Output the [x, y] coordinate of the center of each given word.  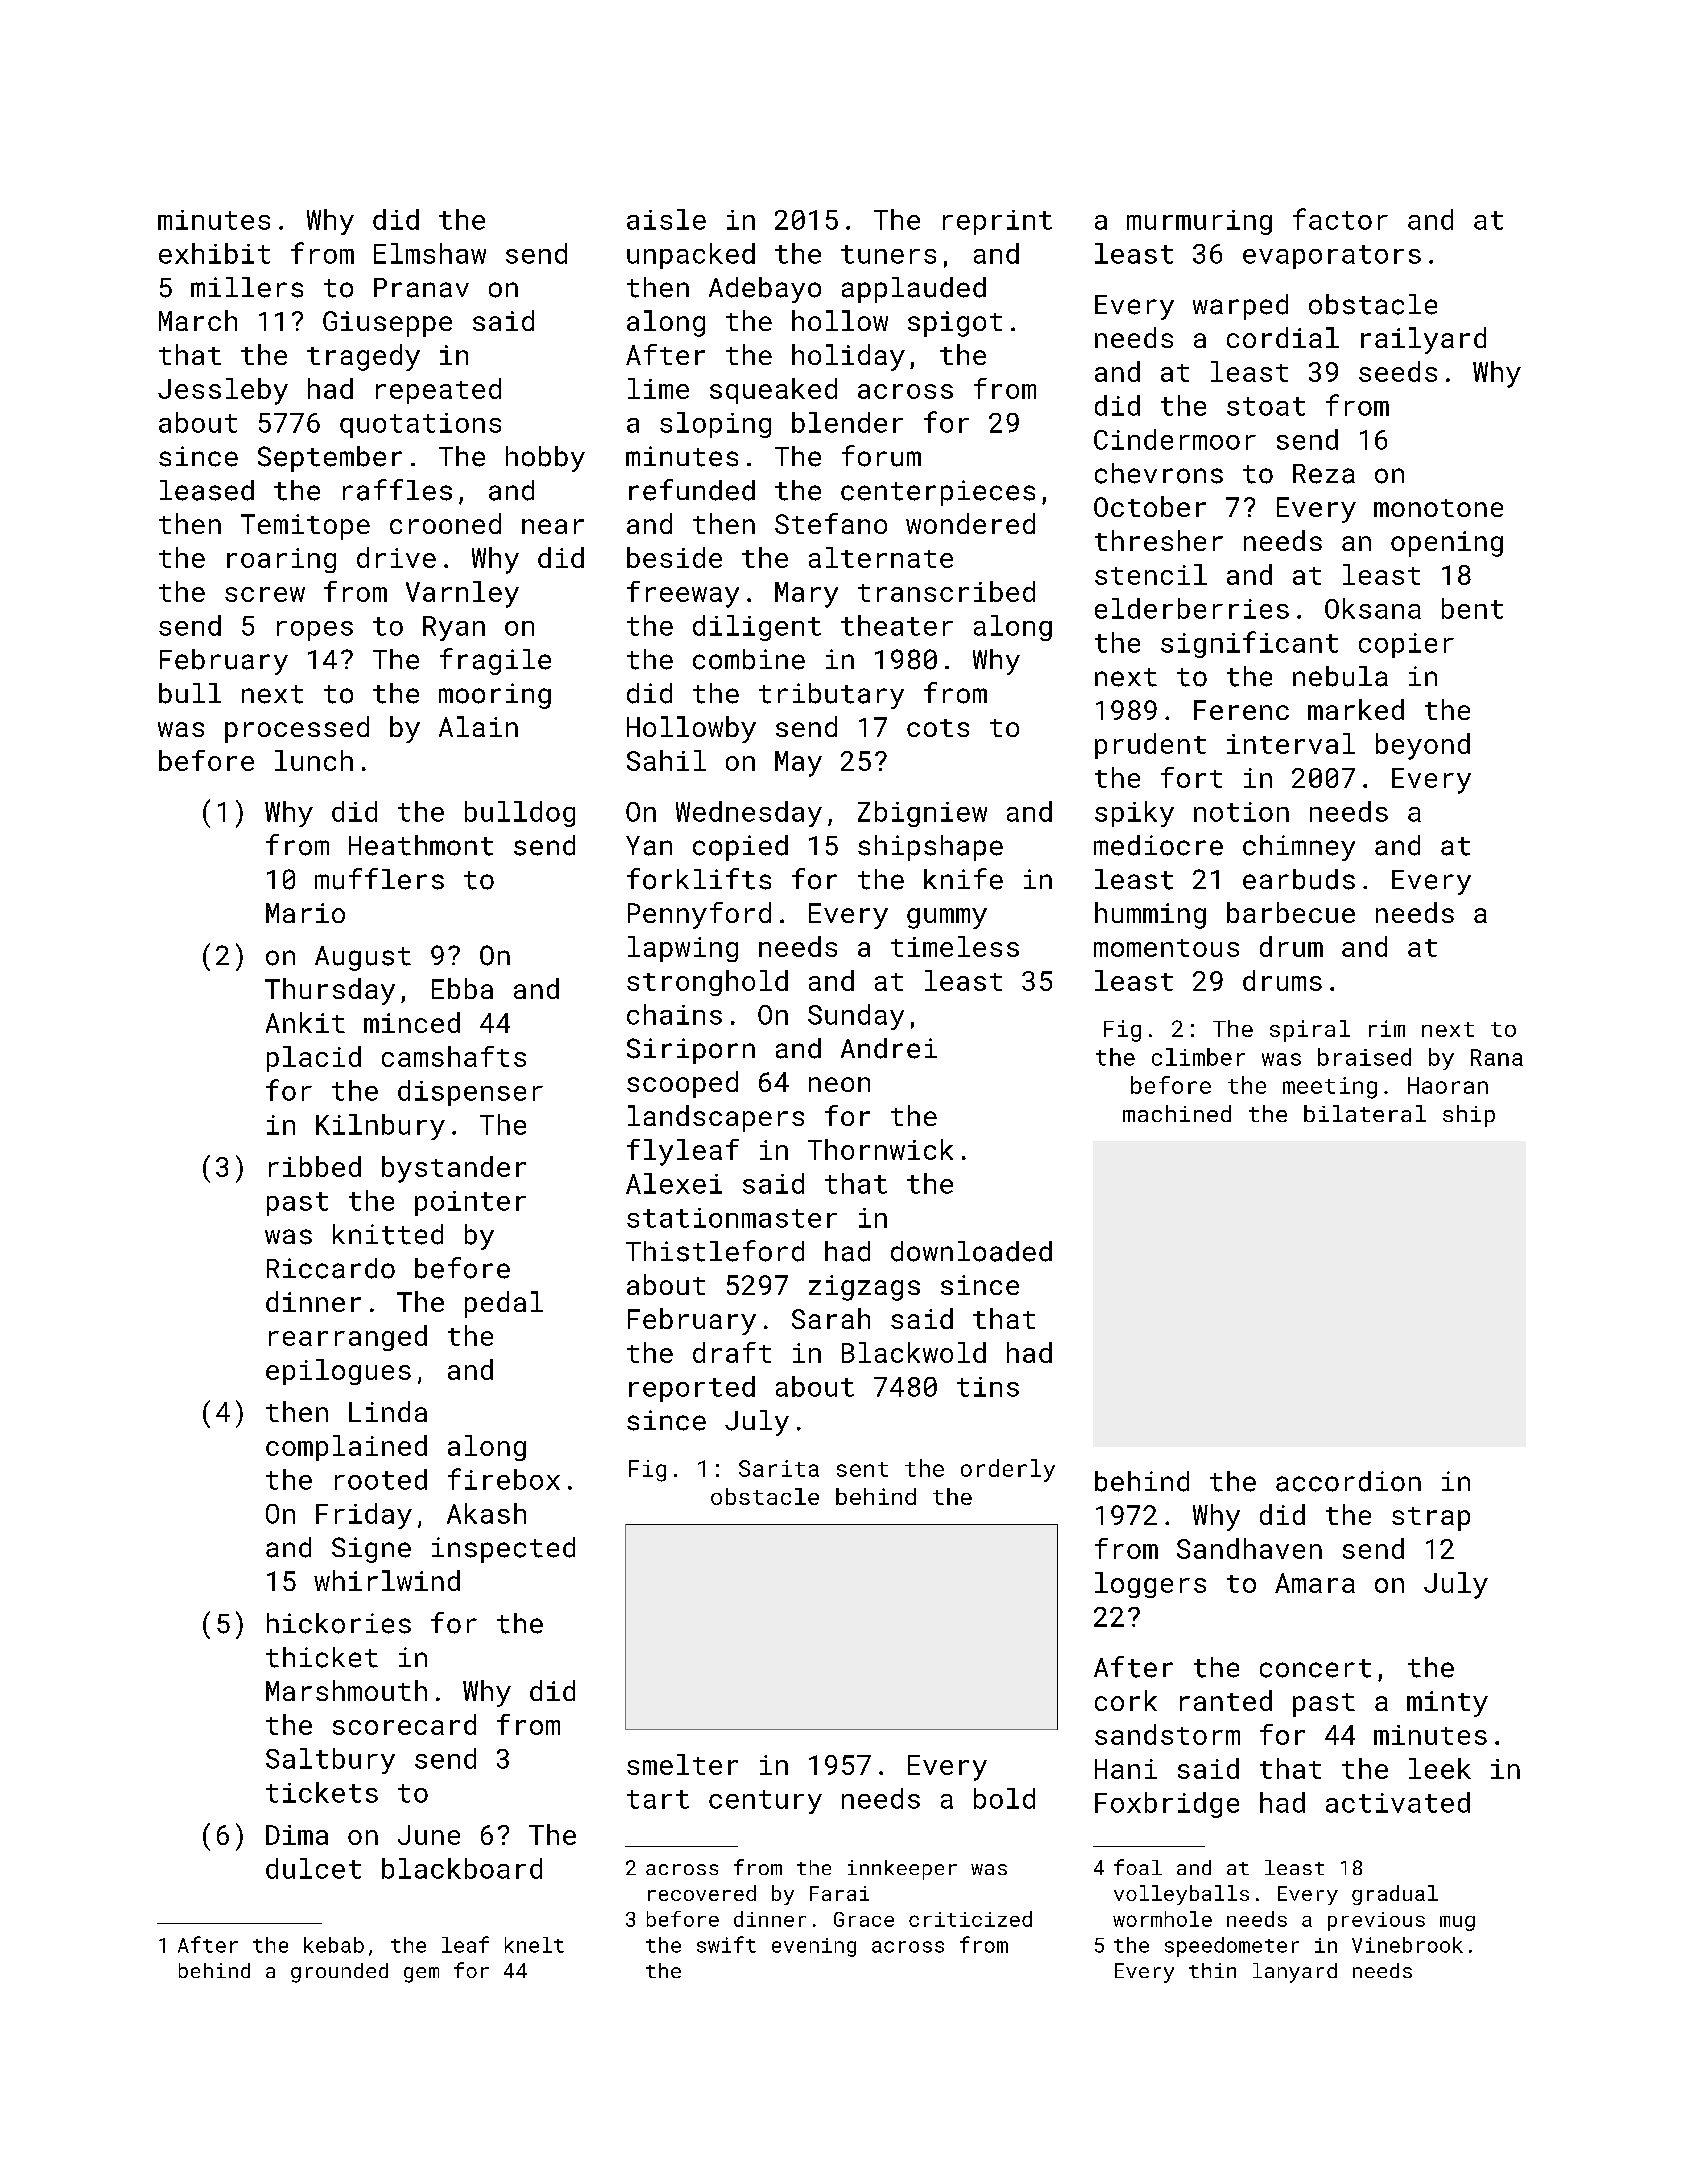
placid [314, 1059]
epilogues [338, 1372]
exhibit [214, 253]
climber [1198, 1057]
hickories [339, 1623]
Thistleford [715, 1251]
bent [1472, 608]
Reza [1324, 474]
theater [897, 625]
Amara [1315, 1583]
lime [658, 388]
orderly [1008, 1470]
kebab [334, 1945]
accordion [1348, 1481]
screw [265, 594]
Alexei [674, 1183]
